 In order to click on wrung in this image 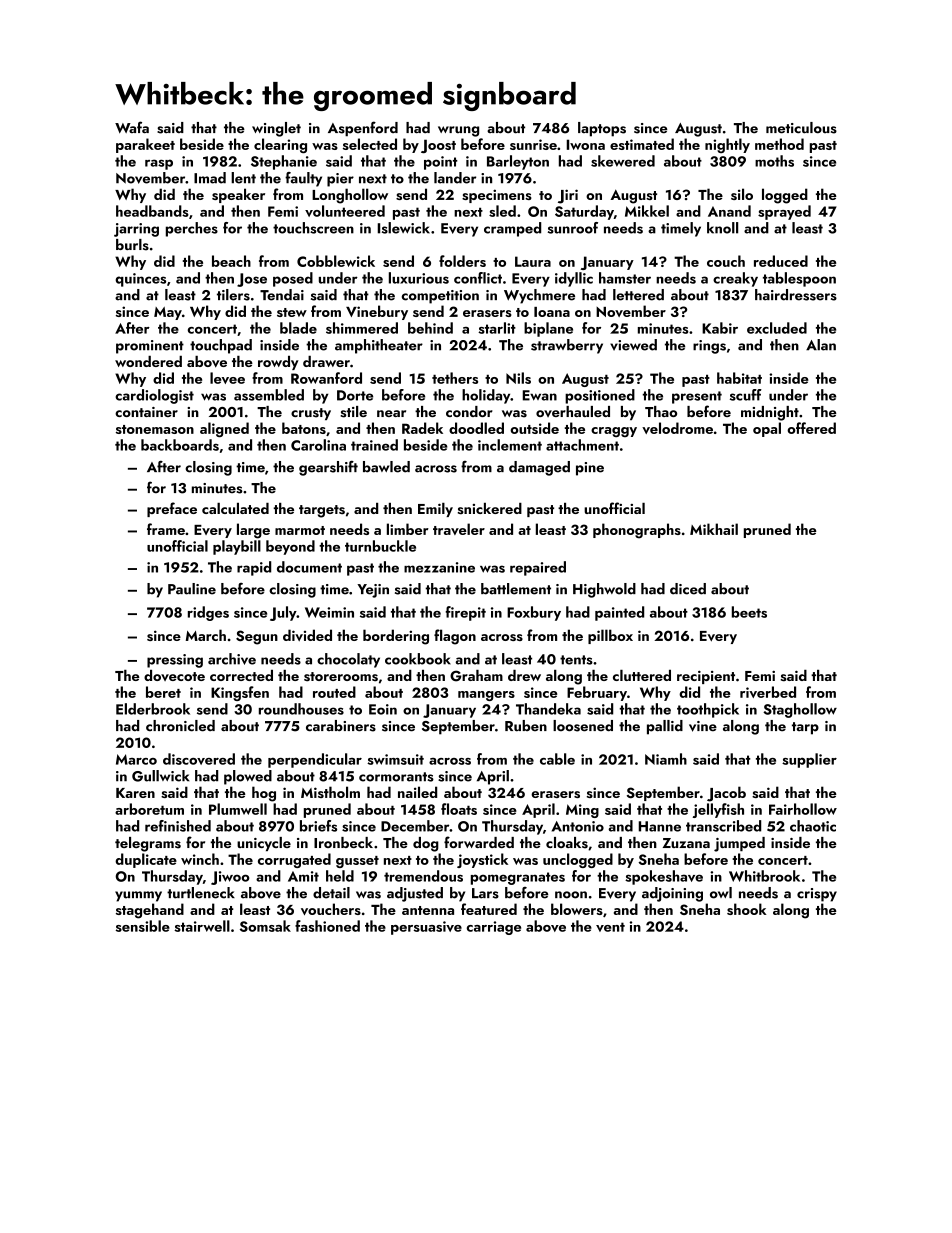, I will do `click(458, 131)`.
